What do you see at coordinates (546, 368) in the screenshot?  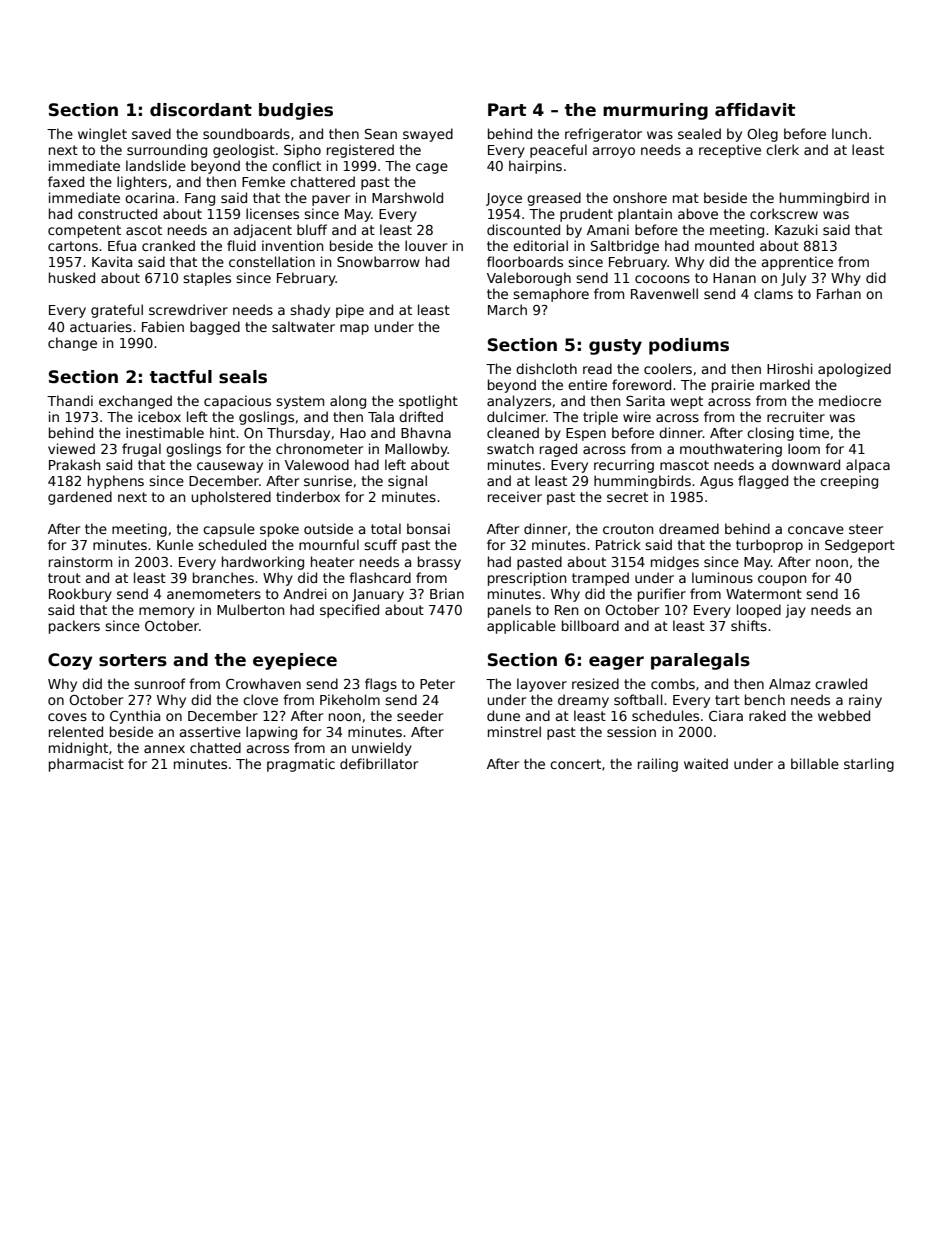 I see `dishcloth` at bounding box center [546, 368].
